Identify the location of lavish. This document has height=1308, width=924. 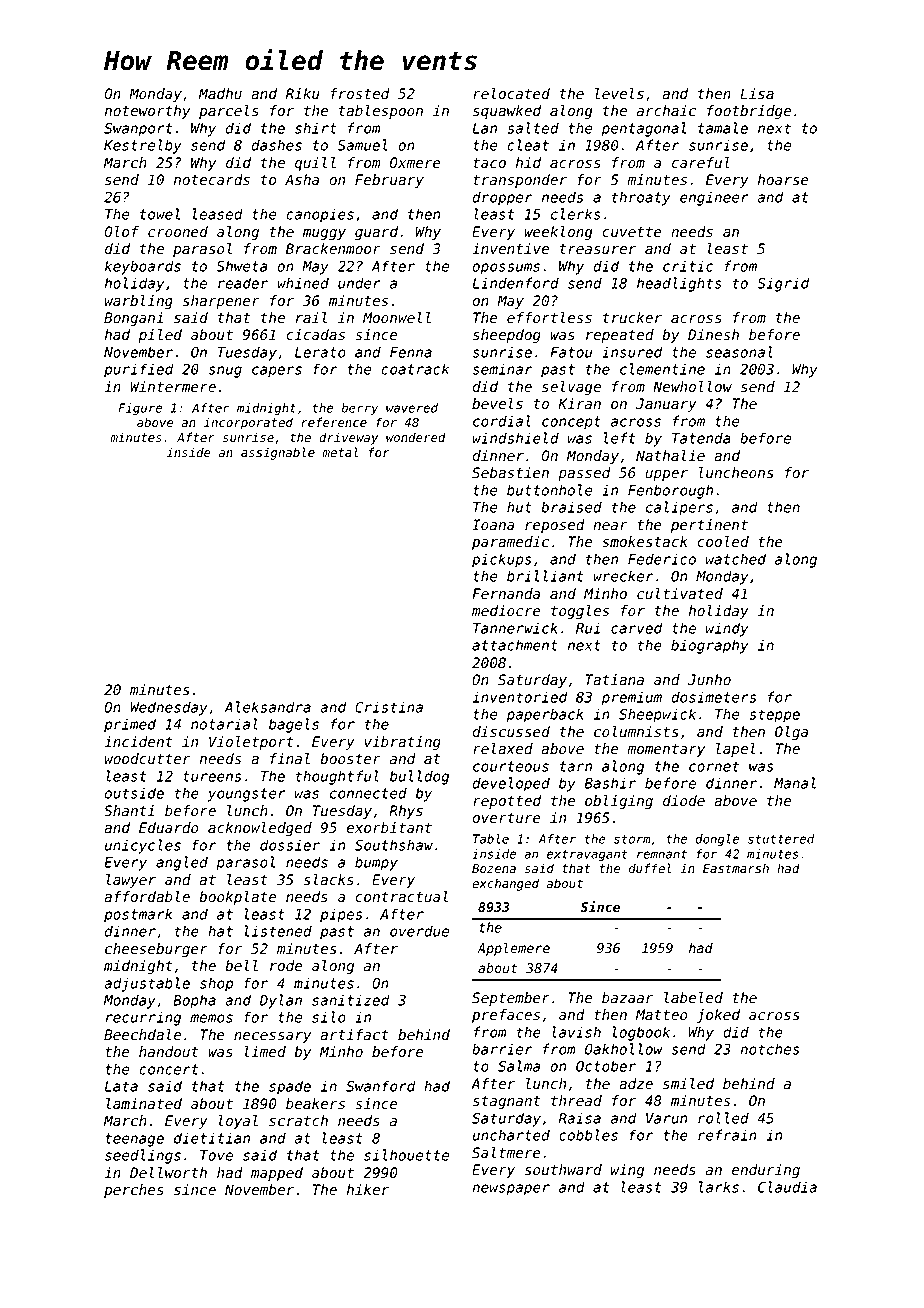
(576, 1032).
